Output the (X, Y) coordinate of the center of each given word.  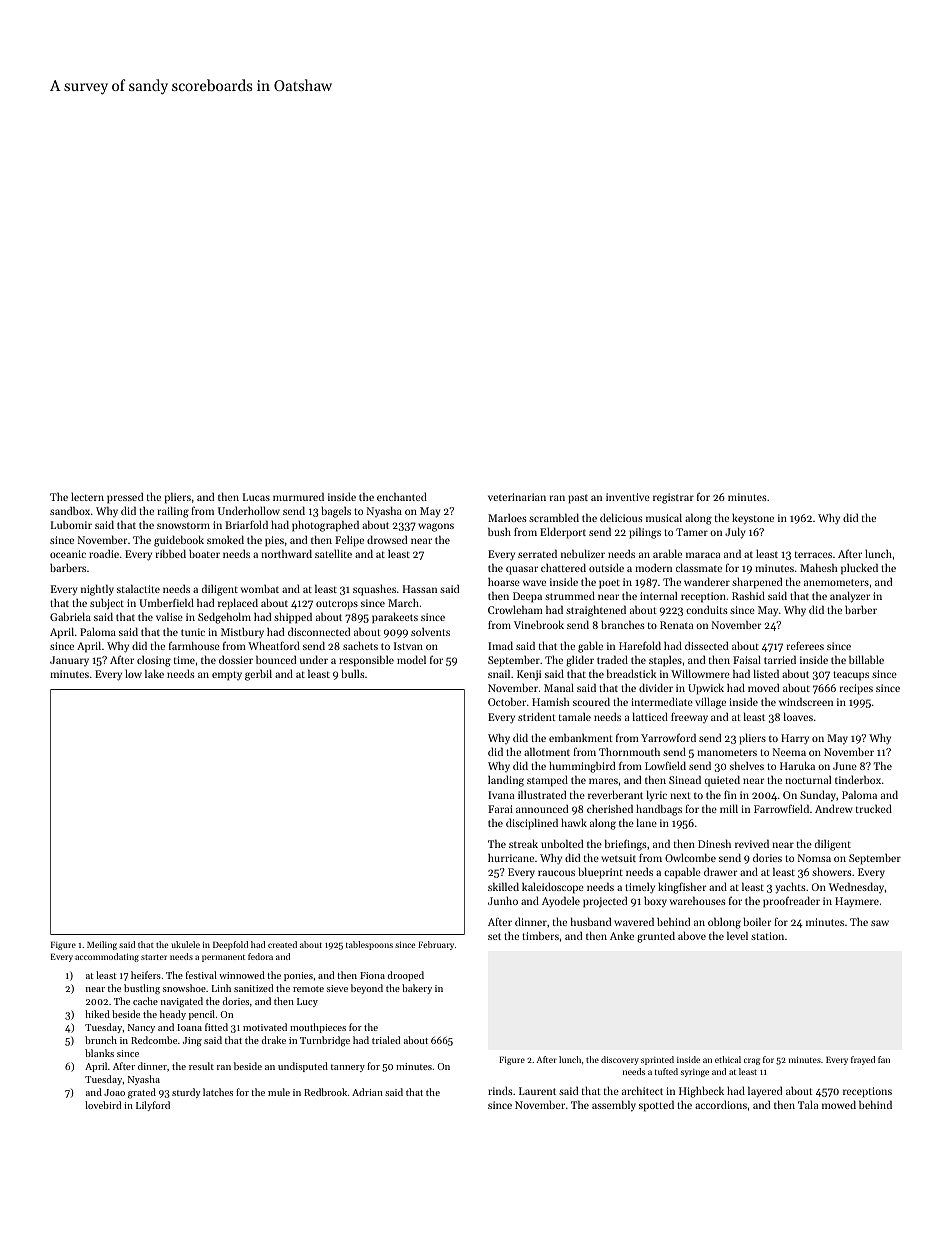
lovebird (103, 1105)
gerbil (258, 675)
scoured (591, 701)
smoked (225, 539)
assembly (614, 1106)
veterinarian (517, 497)
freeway (689, 717)
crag (752, 1061)
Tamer (692, 532)
